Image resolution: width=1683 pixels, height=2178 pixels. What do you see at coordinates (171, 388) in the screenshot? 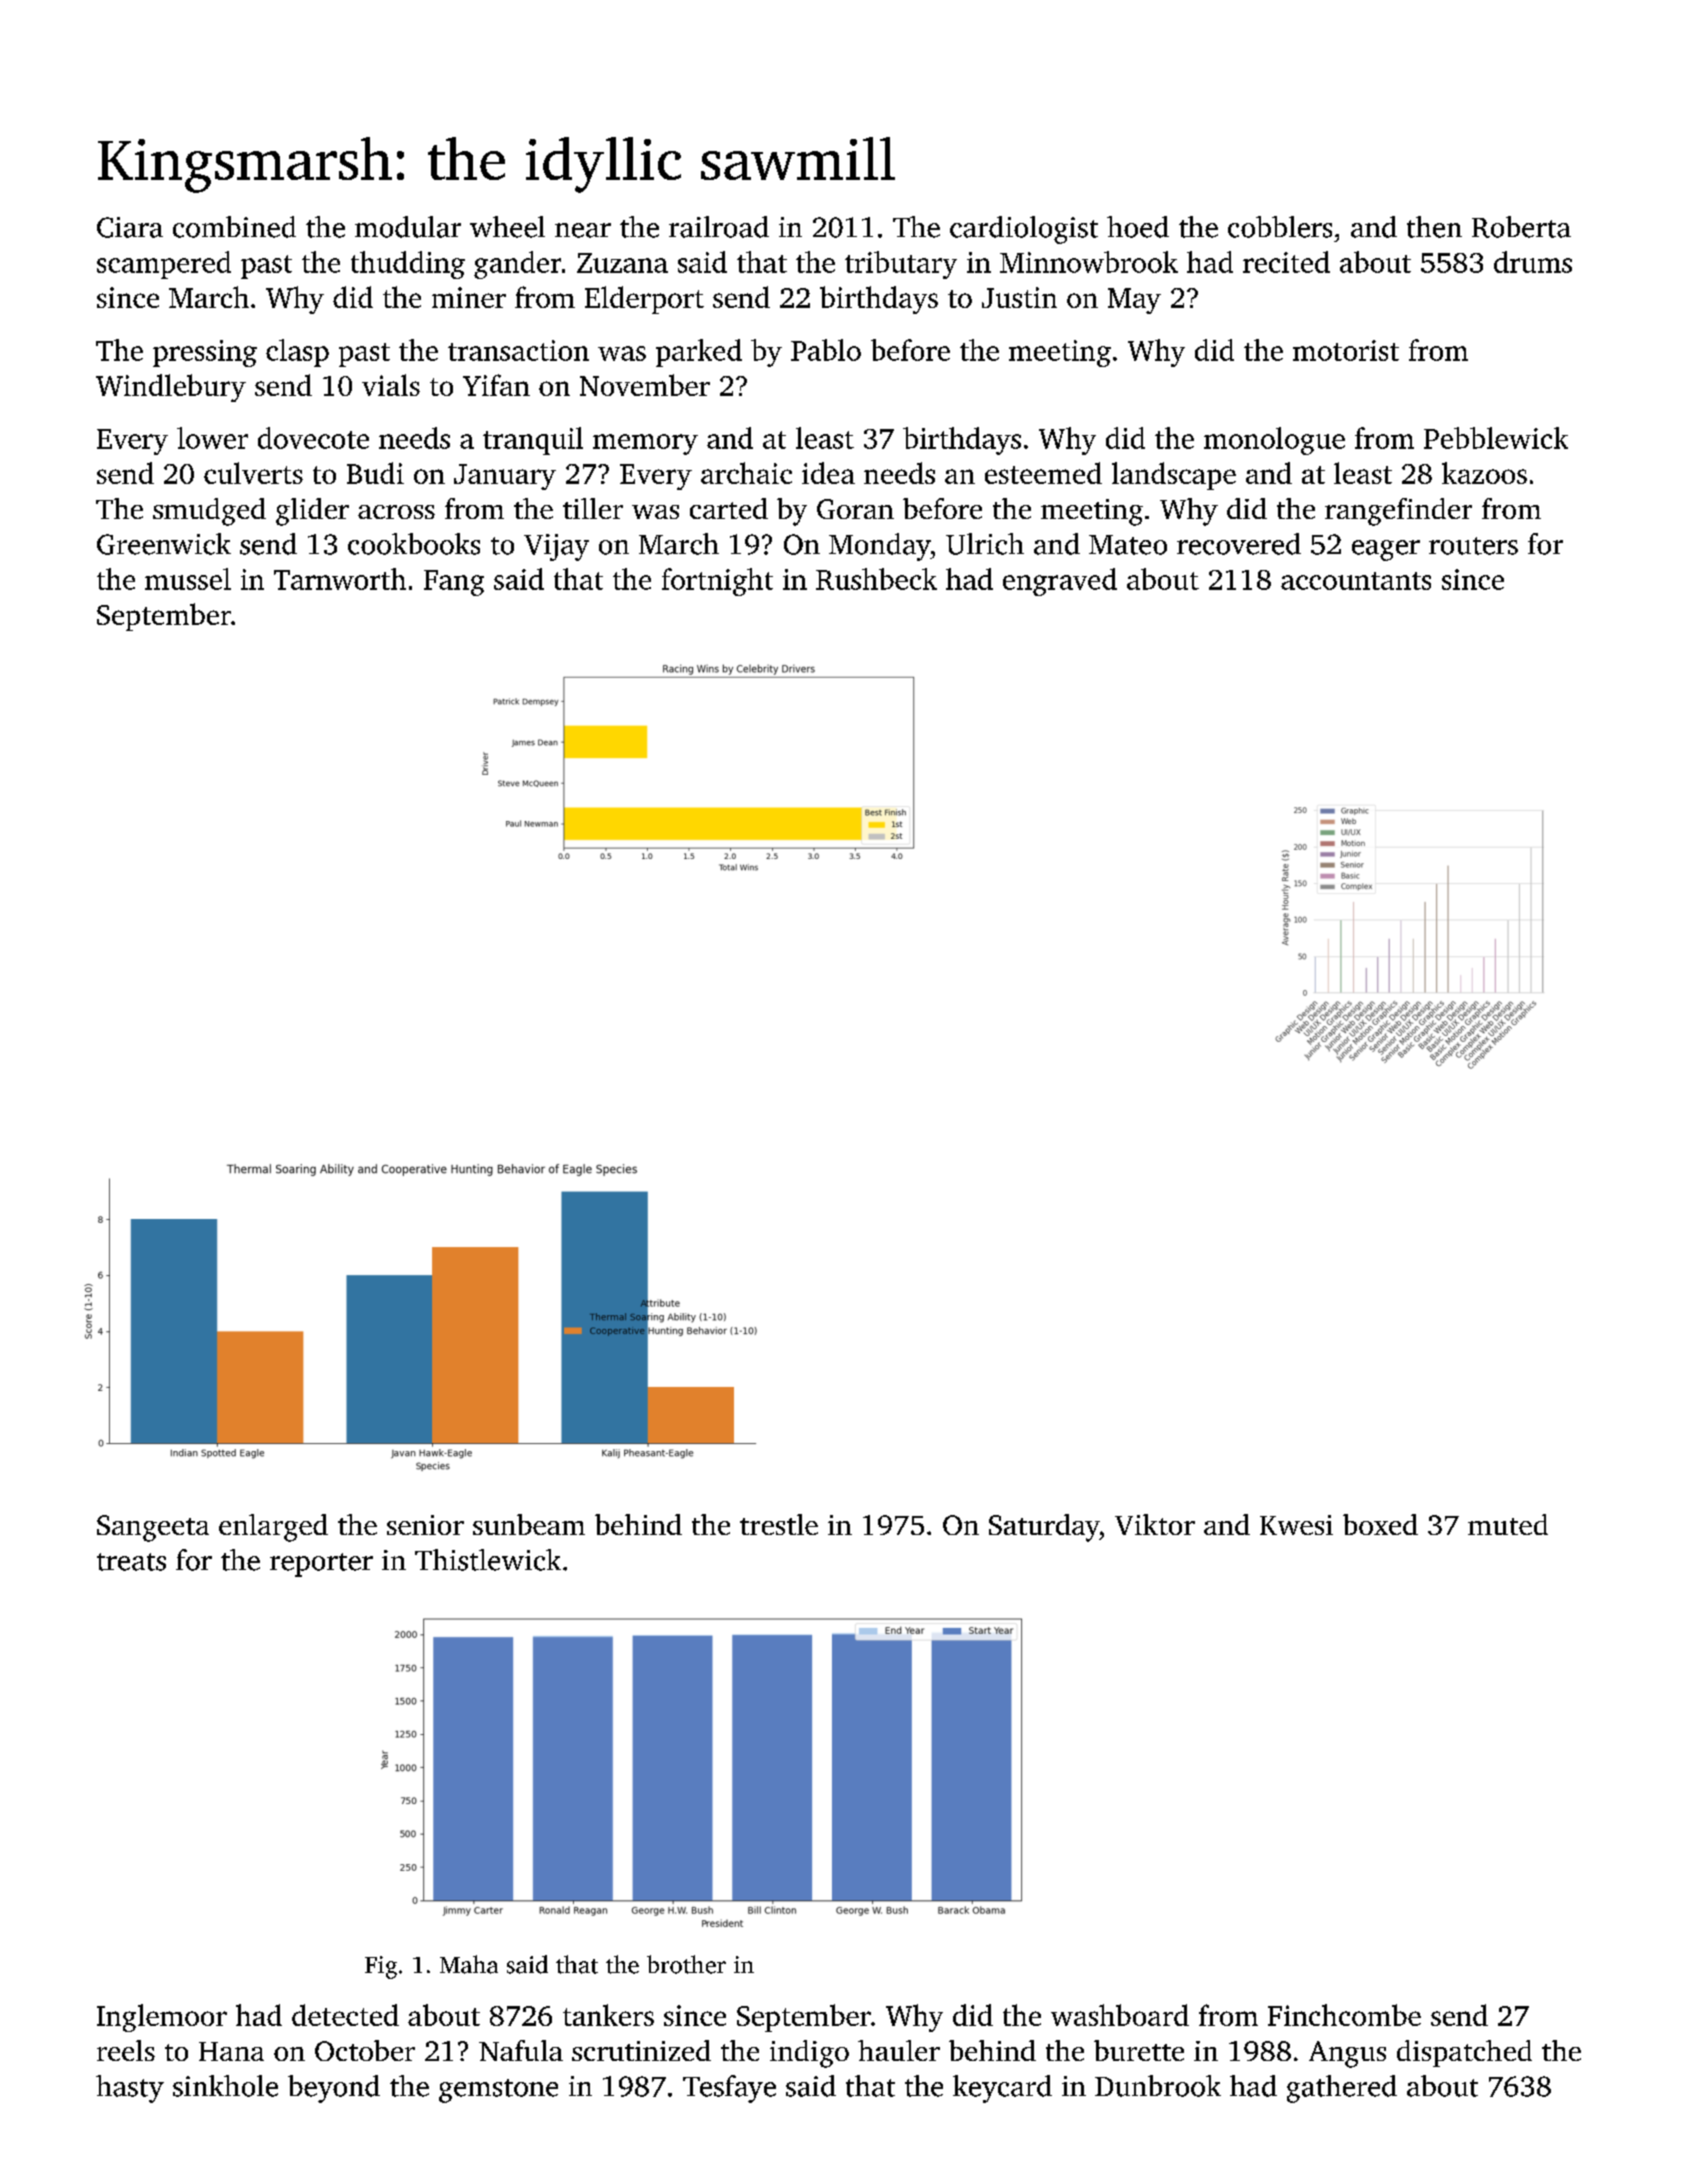
I see `Windlebury` at bounding box center [171, 388].
